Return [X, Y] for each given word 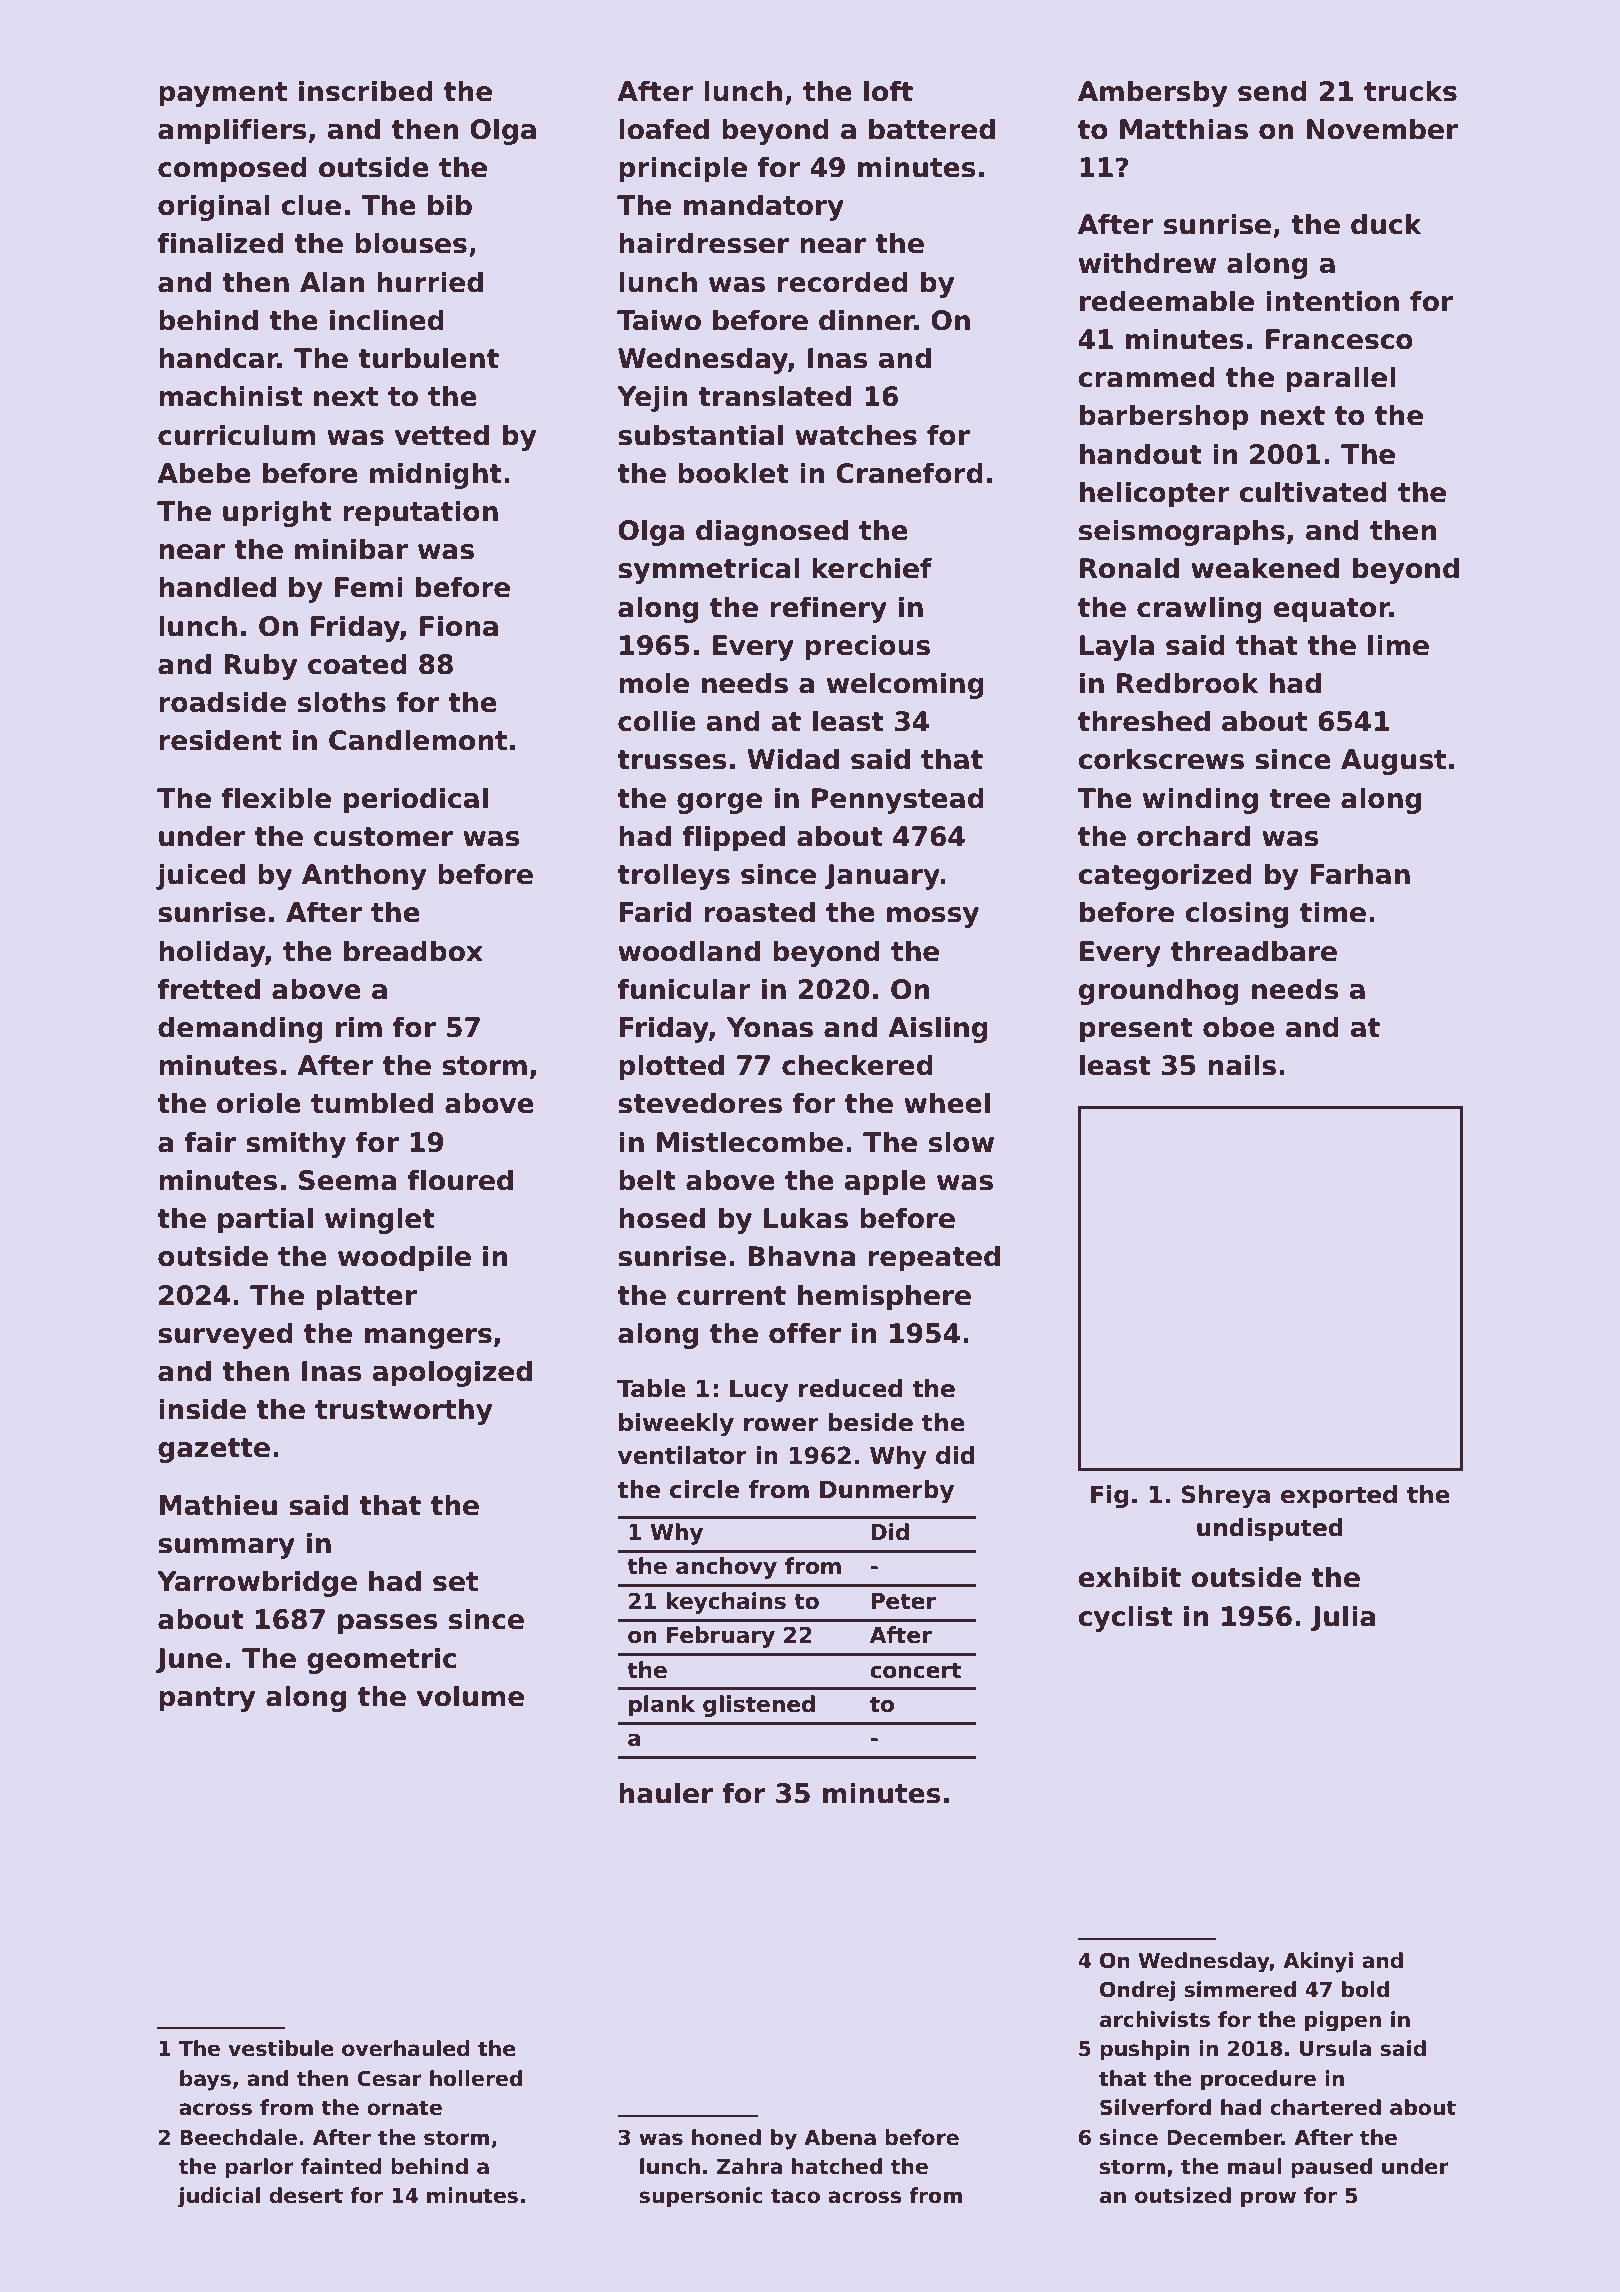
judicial [219, 2197]
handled [217, 587]
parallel [1341, 379]
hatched [837, 2166]
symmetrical [709, 570]
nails [1242, 1065]
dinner [867, 320]
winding [1200, 800]
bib [450, 205]
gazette [214, 1450]
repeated [934, 1258]
